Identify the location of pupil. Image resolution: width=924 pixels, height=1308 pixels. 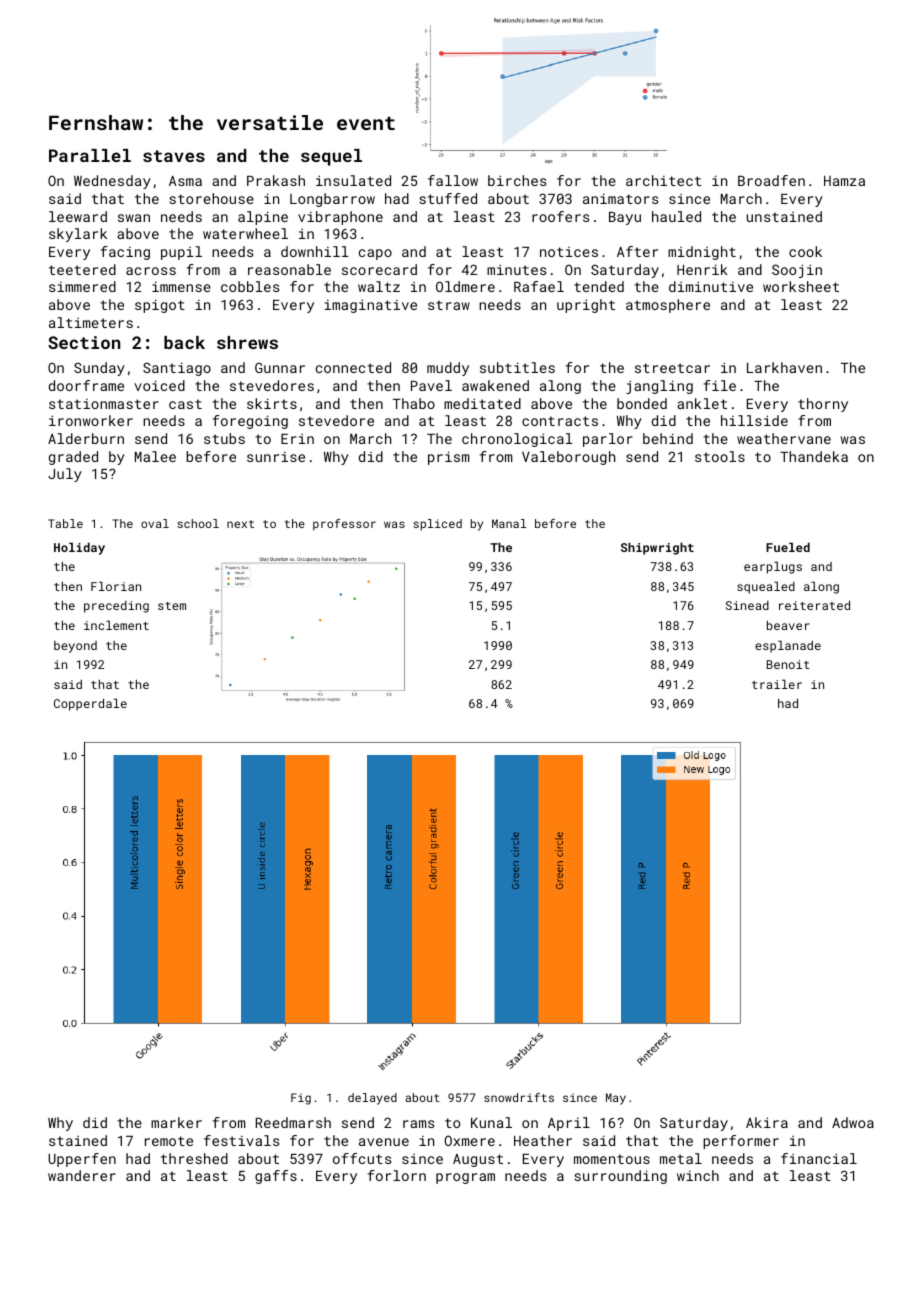
(181, 253).
